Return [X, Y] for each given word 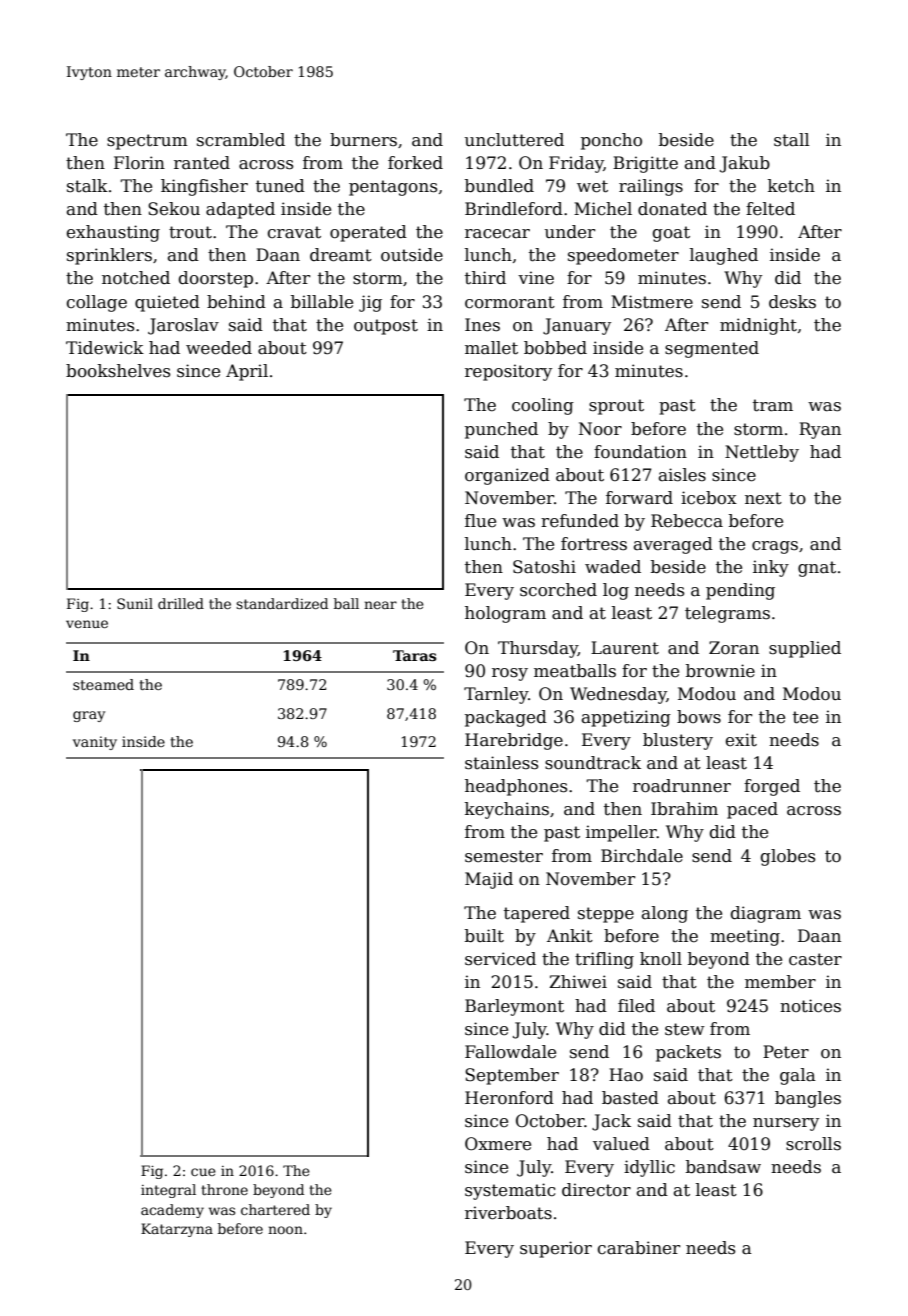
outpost [386, 327]
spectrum [147, 142]
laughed [724, 256]
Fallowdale [510, 1052]
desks [792, 302]
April [247, 372]
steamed [103, 684]
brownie [720, 671]
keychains [507, 810]
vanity [95, 743]
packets [688, 1053]
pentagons [393, 188]
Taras [415, 655]
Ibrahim [684, 809]
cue [203, 1172]
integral [168, 1191]
